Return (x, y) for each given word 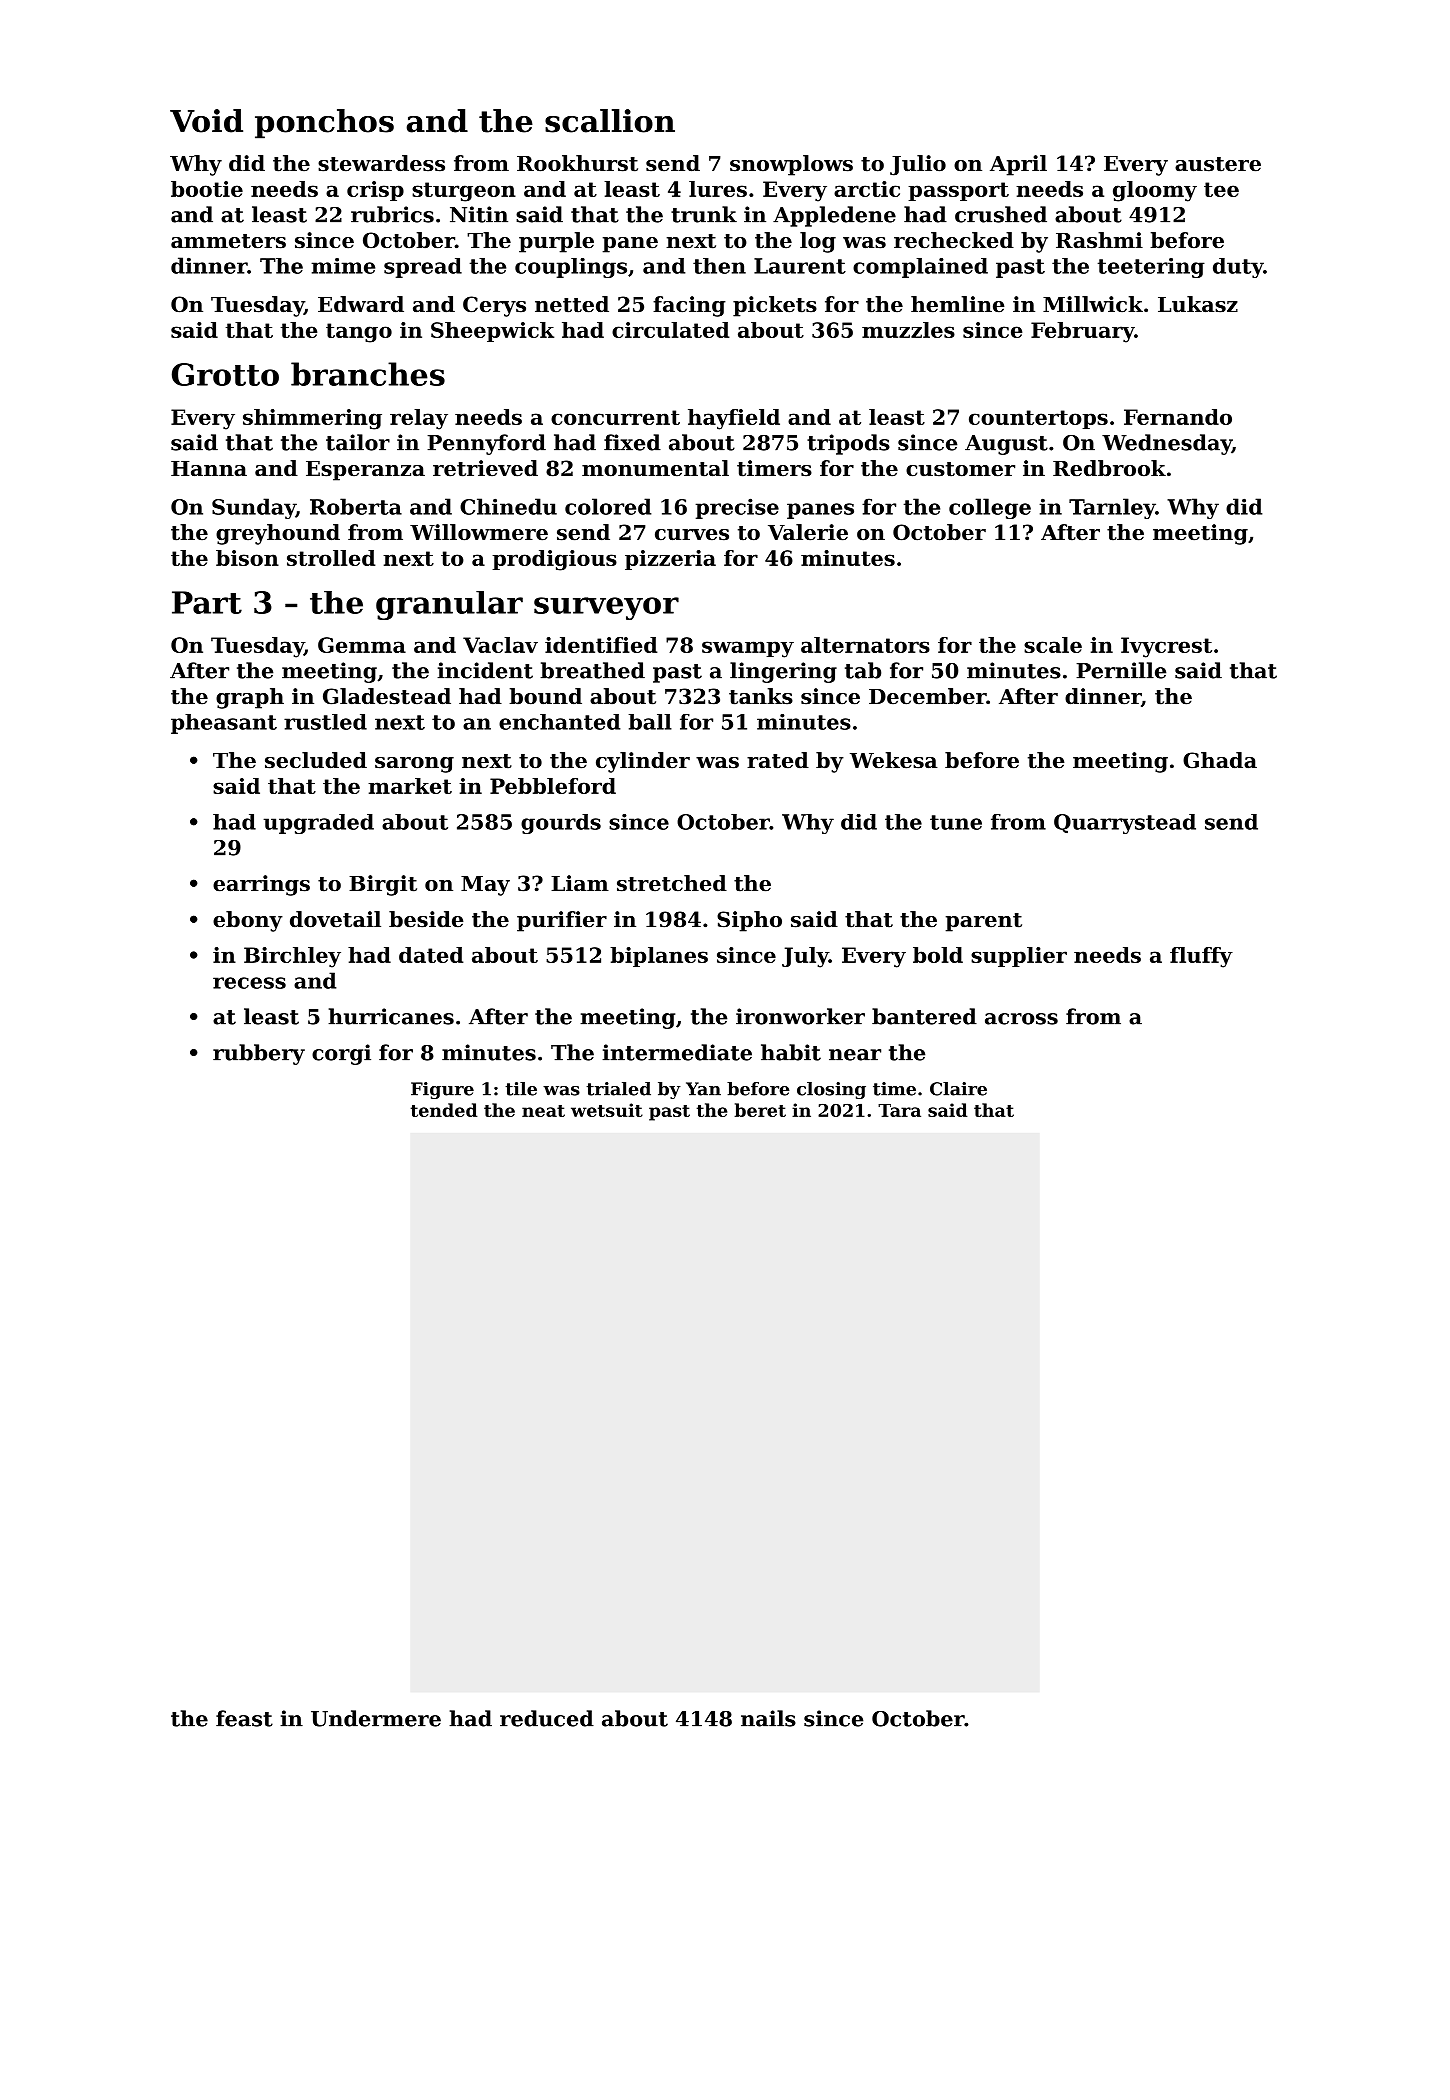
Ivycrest (1166, 647)
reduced (547, 1718)
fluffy (1201, 957)
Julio (918, 165)
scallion (610, 121)
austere (1218, 164)
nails (768, 1718)
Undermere (376, 1718)
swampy (748, 649)
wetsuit (607, 1110)
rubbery (259, 1054)
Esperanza (365, 471)
